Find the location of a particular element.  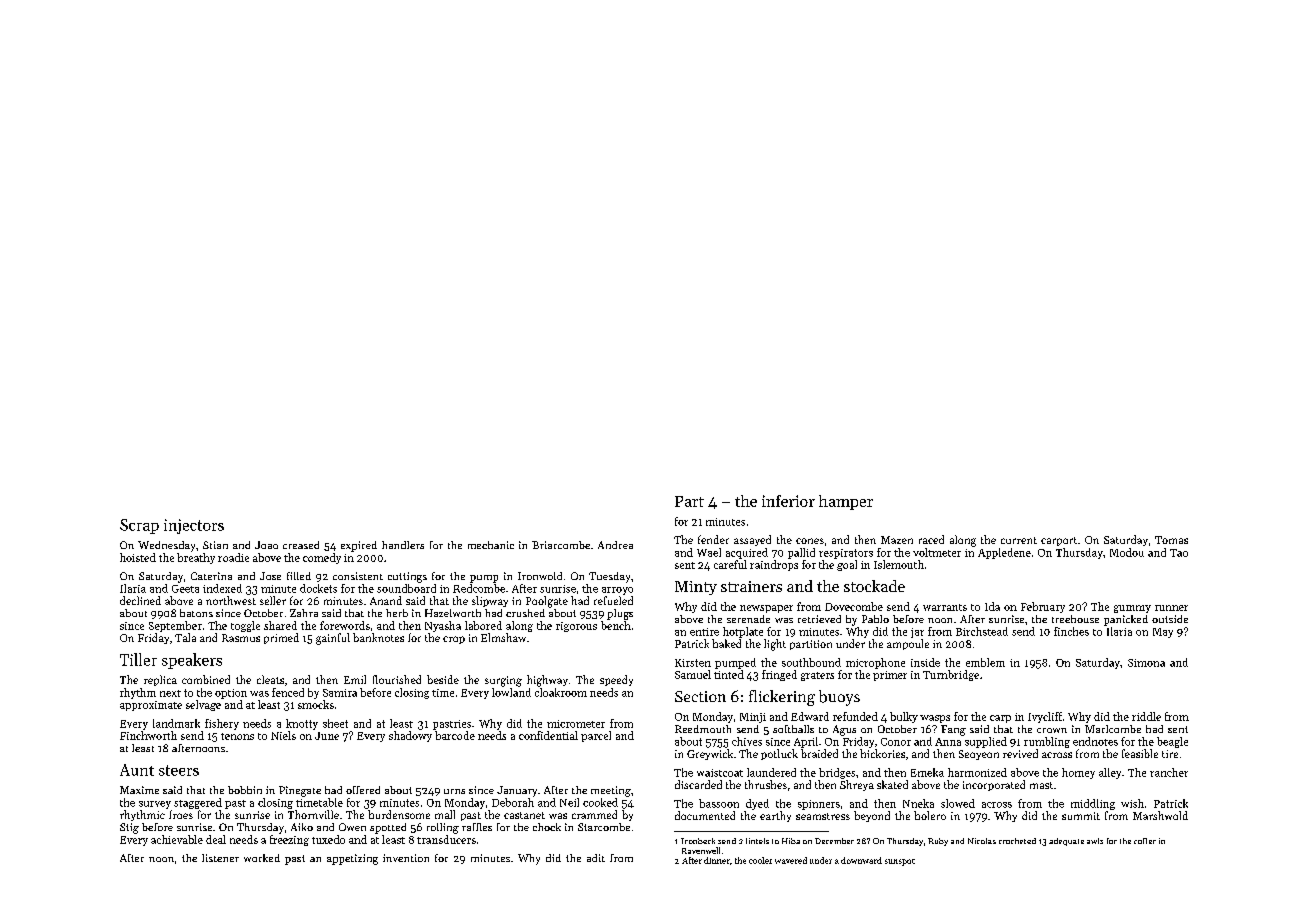

Tomas is located at coordinates (1171, 540).
